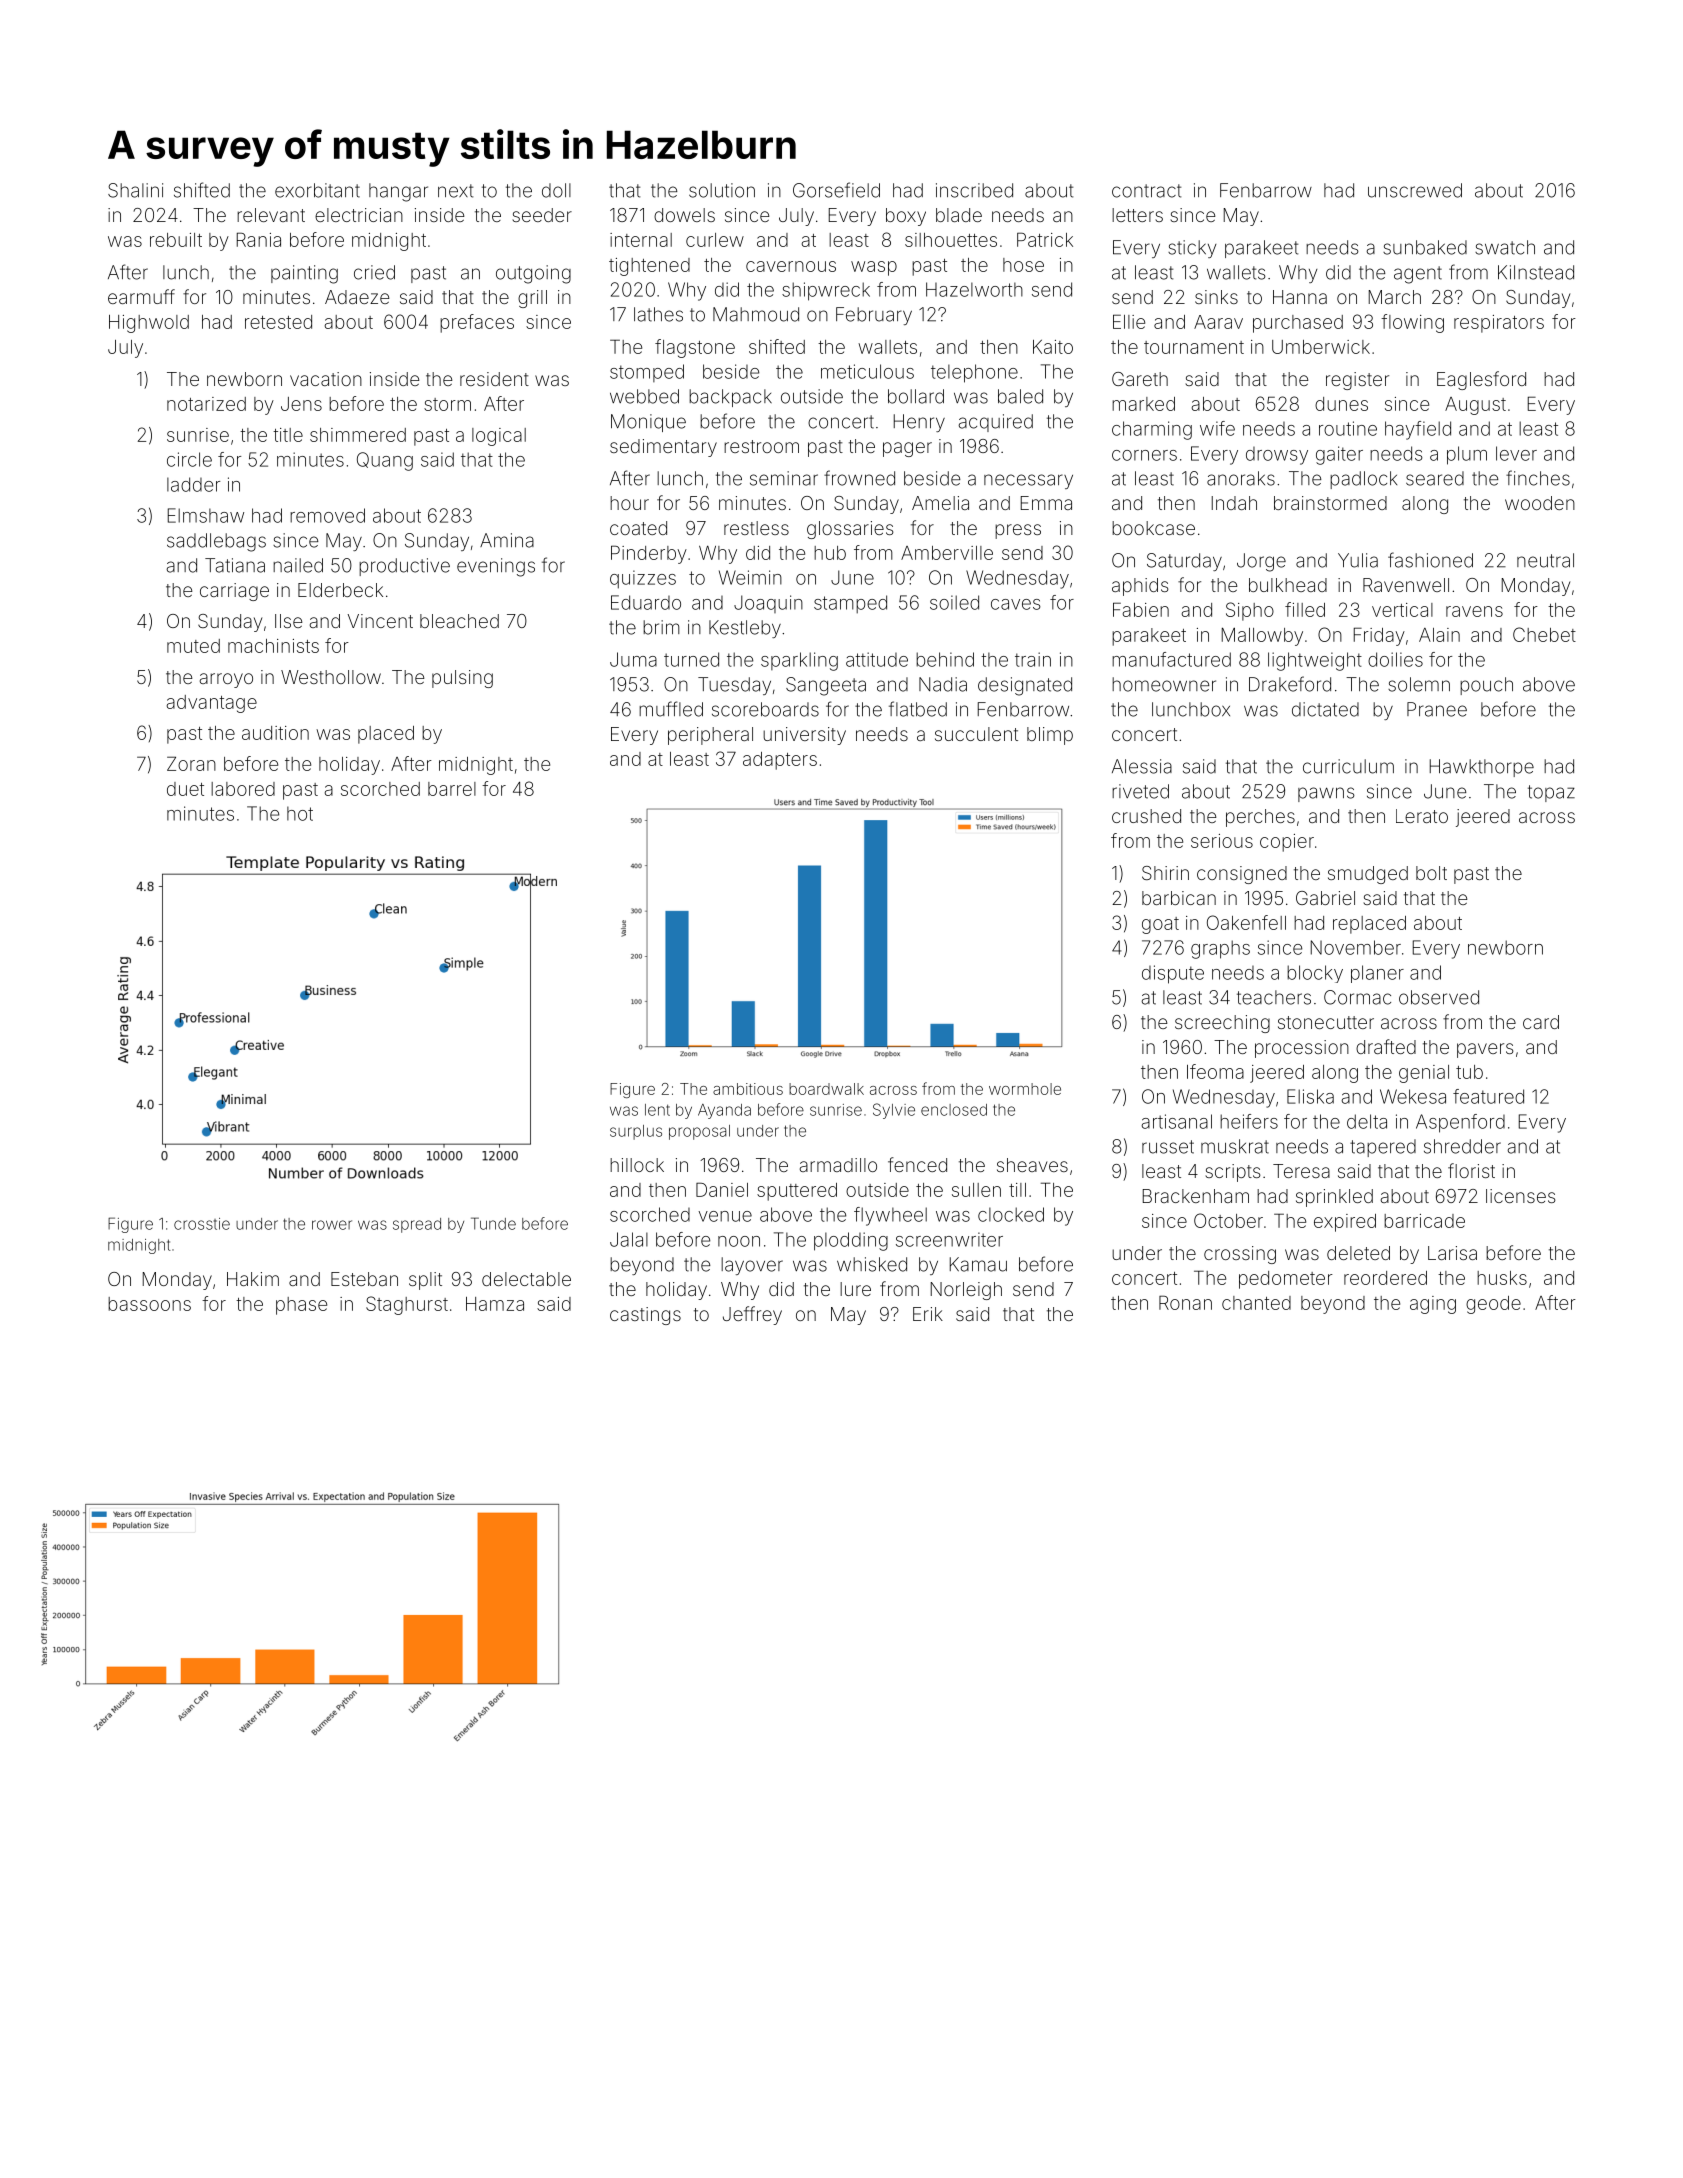  Describe the element at coordinates (477, 323) in the document. I see `prefaces` at that location.
